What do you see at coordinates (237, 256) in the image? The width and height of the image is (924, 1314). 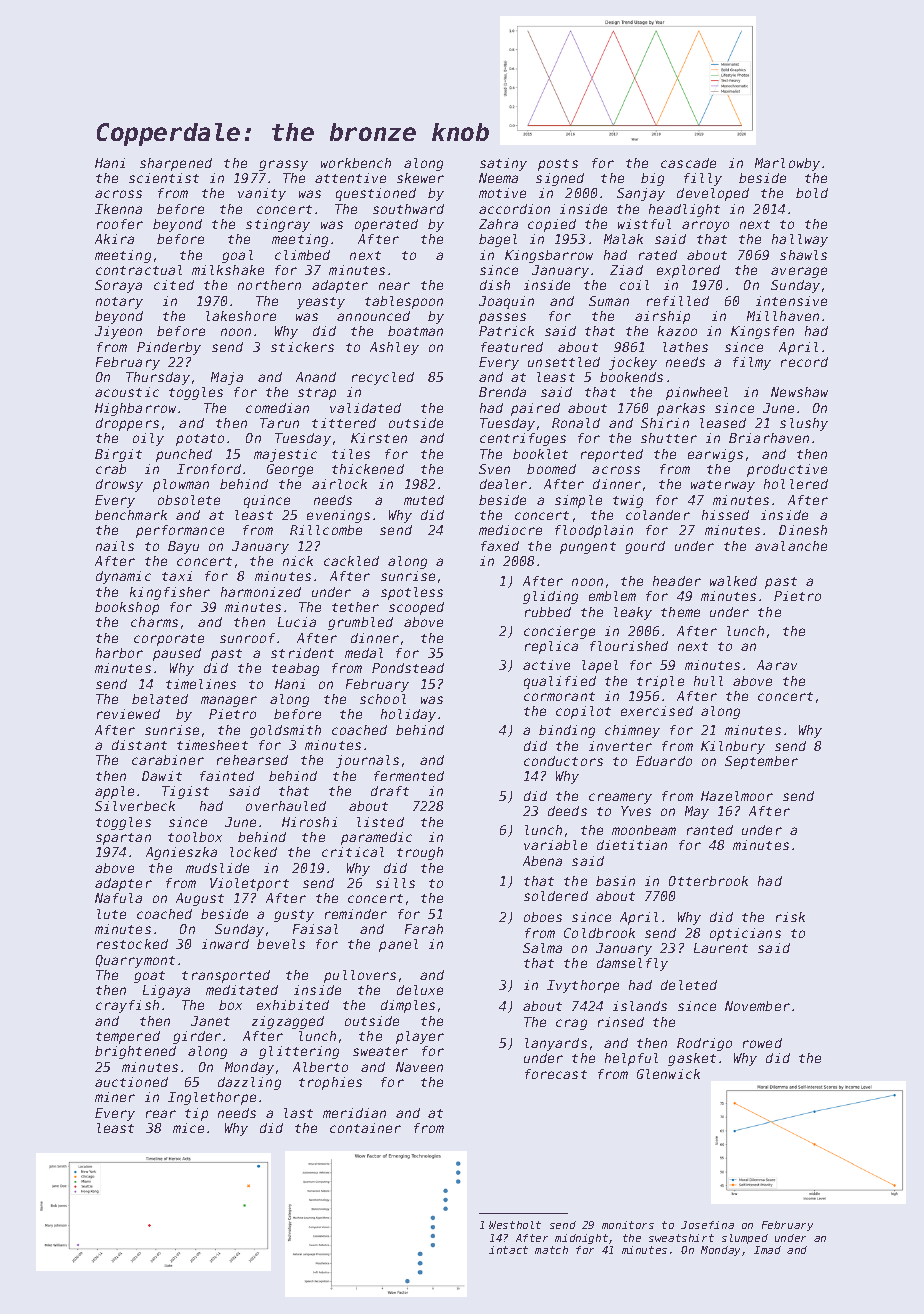 I see `goal` at bounding box center [237, 256].
